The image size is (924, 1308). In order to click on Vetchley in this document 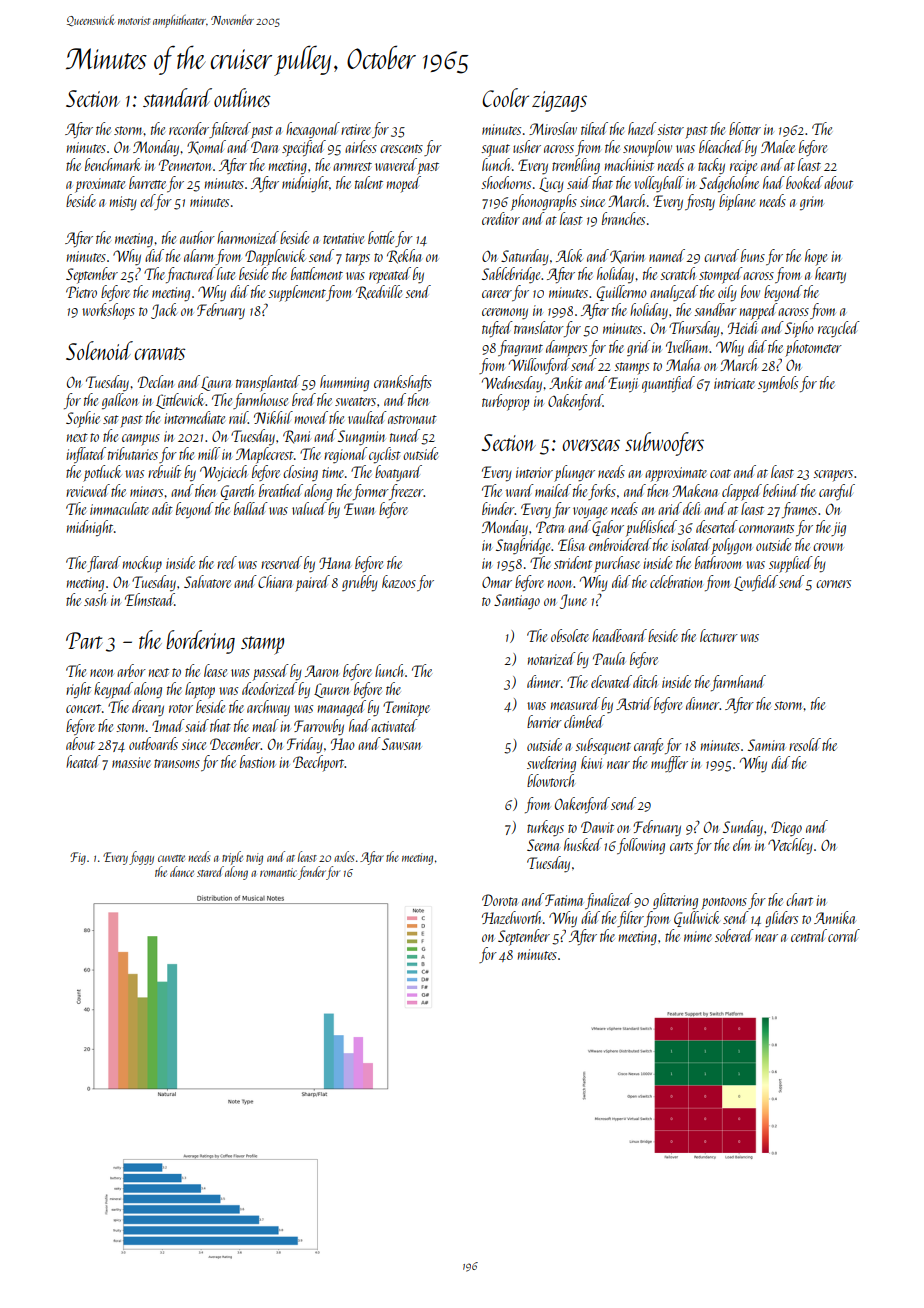, I will do `click(790, 846)`.
